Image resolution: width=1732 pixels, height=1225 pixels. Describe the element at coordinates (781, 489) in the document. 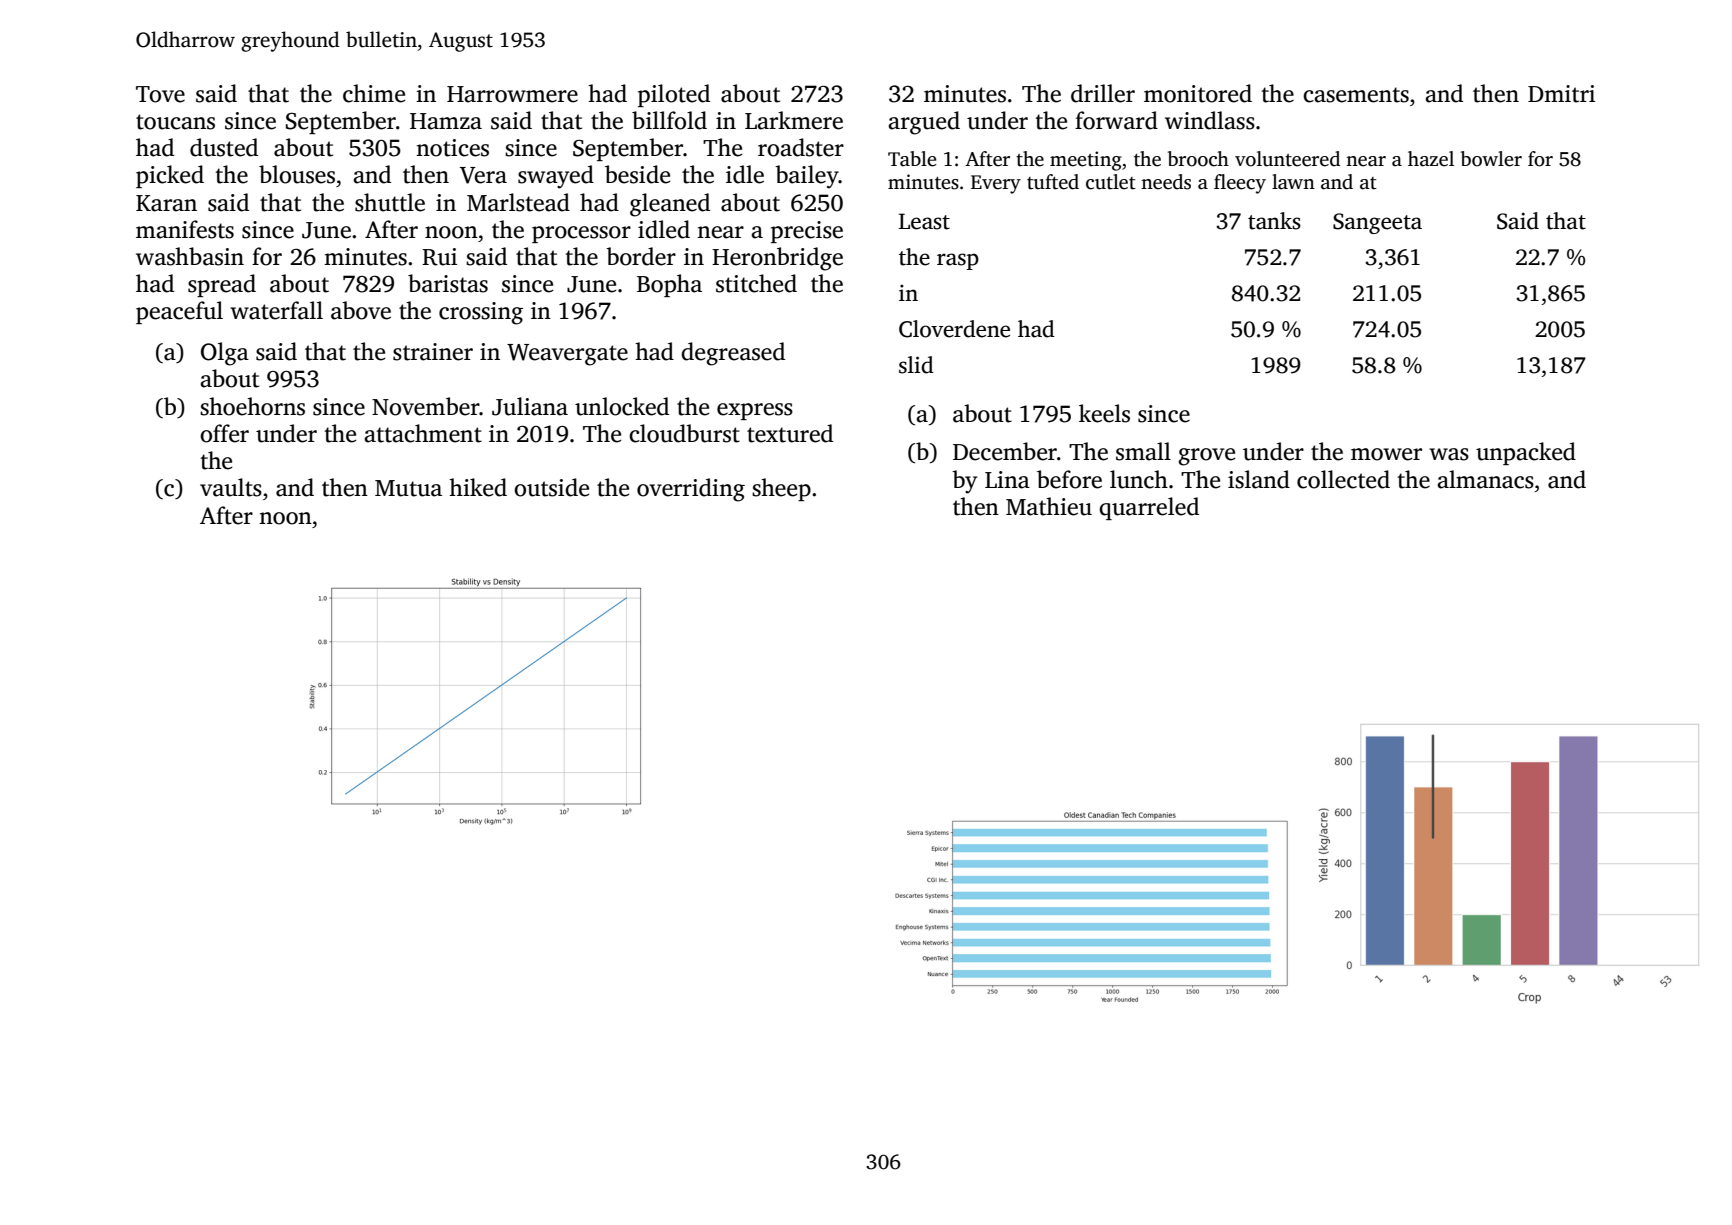

I see `sheep` at that location.
